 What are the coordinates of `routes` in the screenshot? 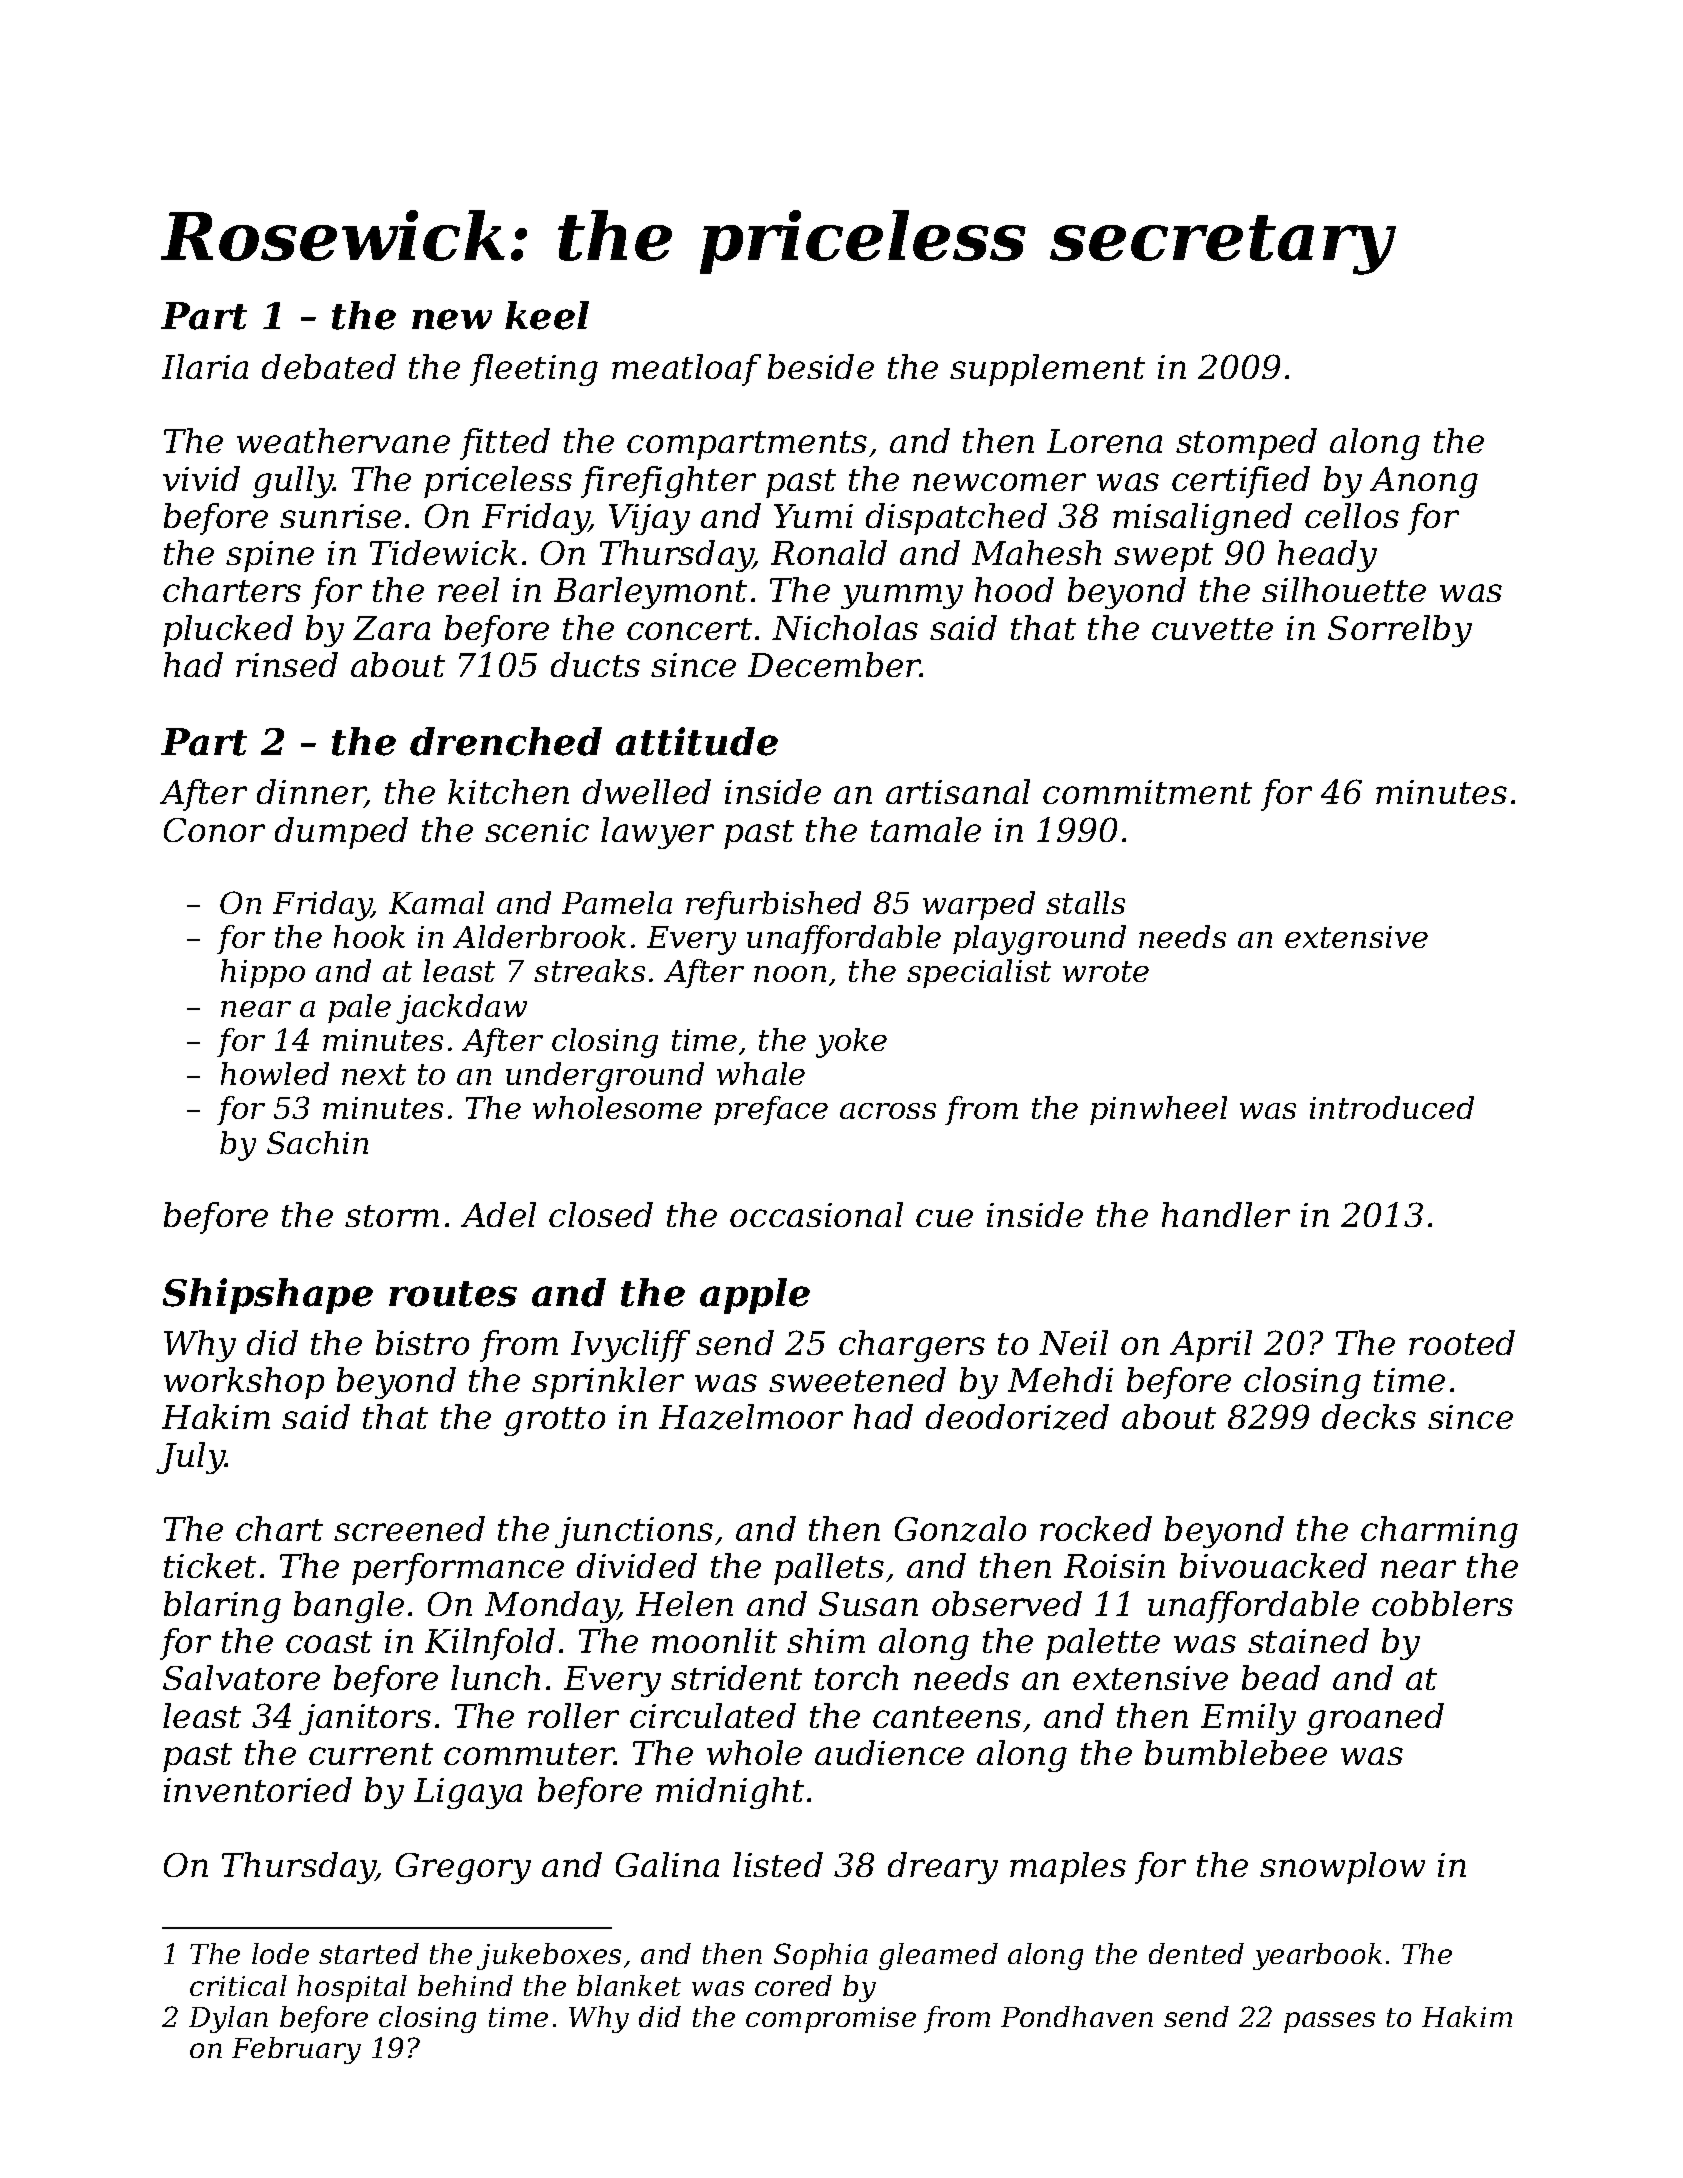 It's located at (453, 1294).
